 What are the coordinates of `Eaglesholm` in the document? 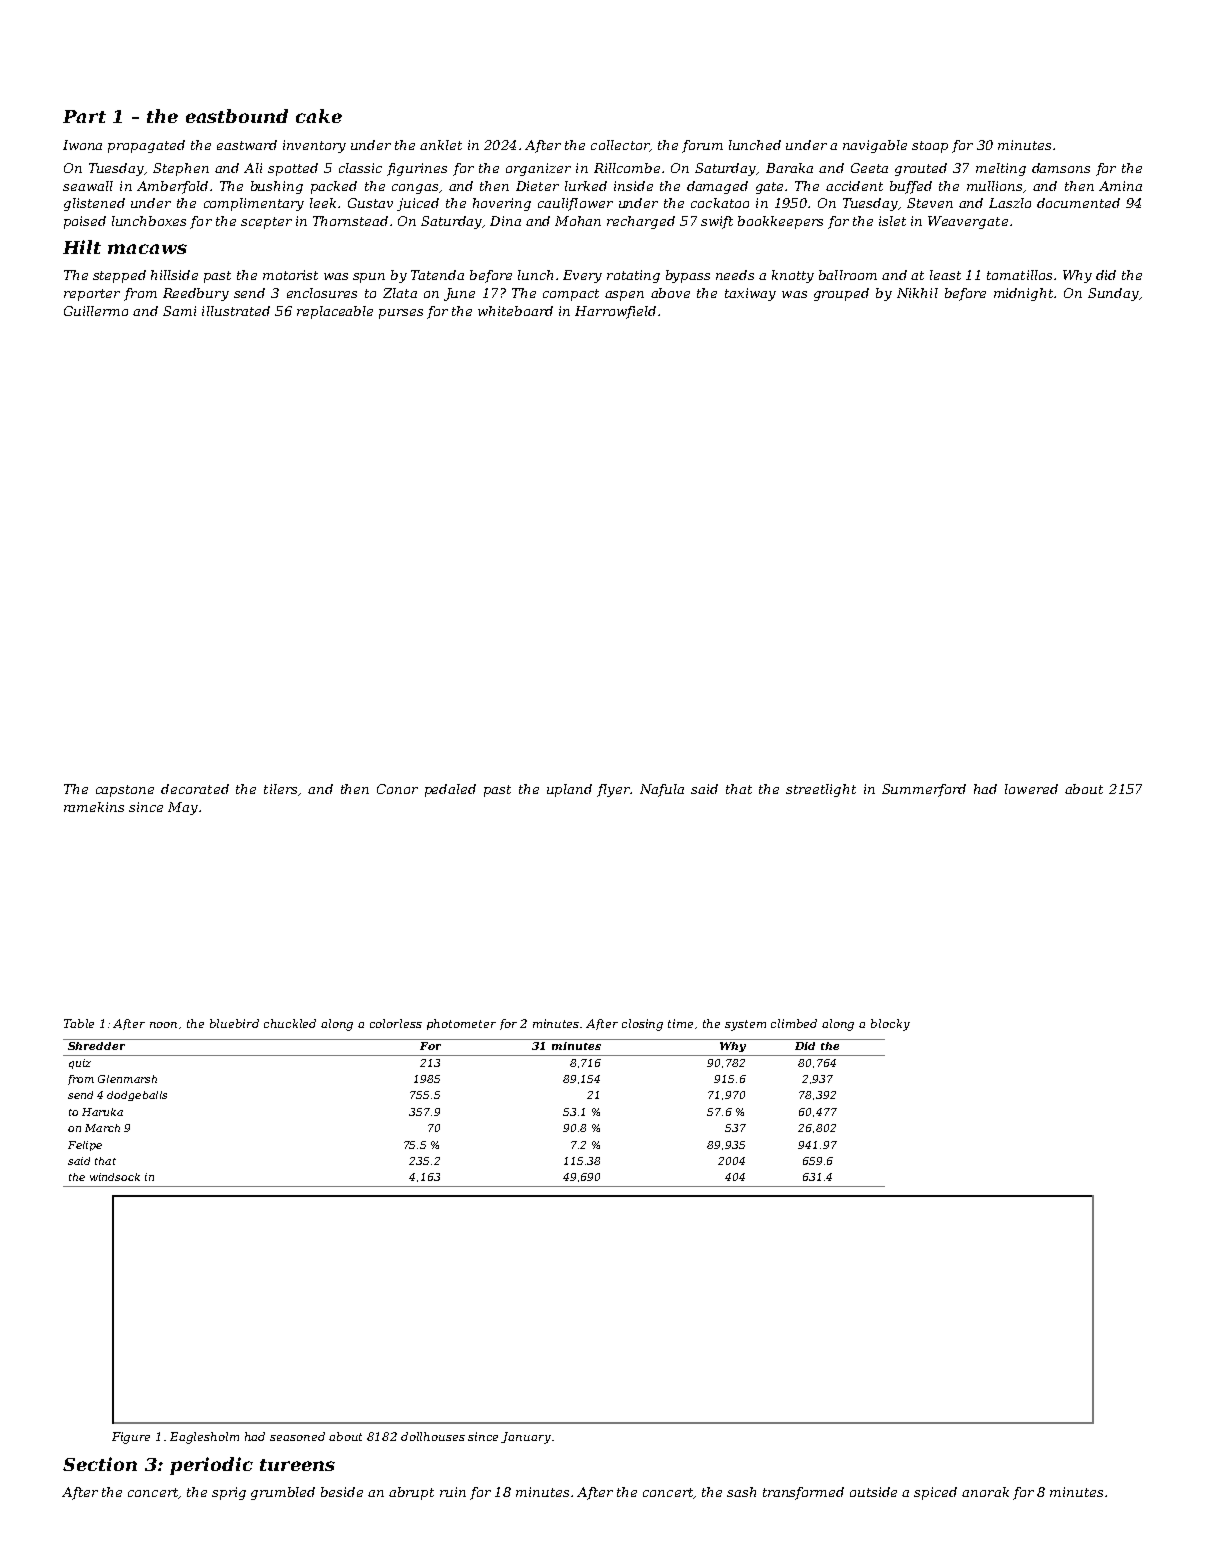 It's located at (204, 1438).
